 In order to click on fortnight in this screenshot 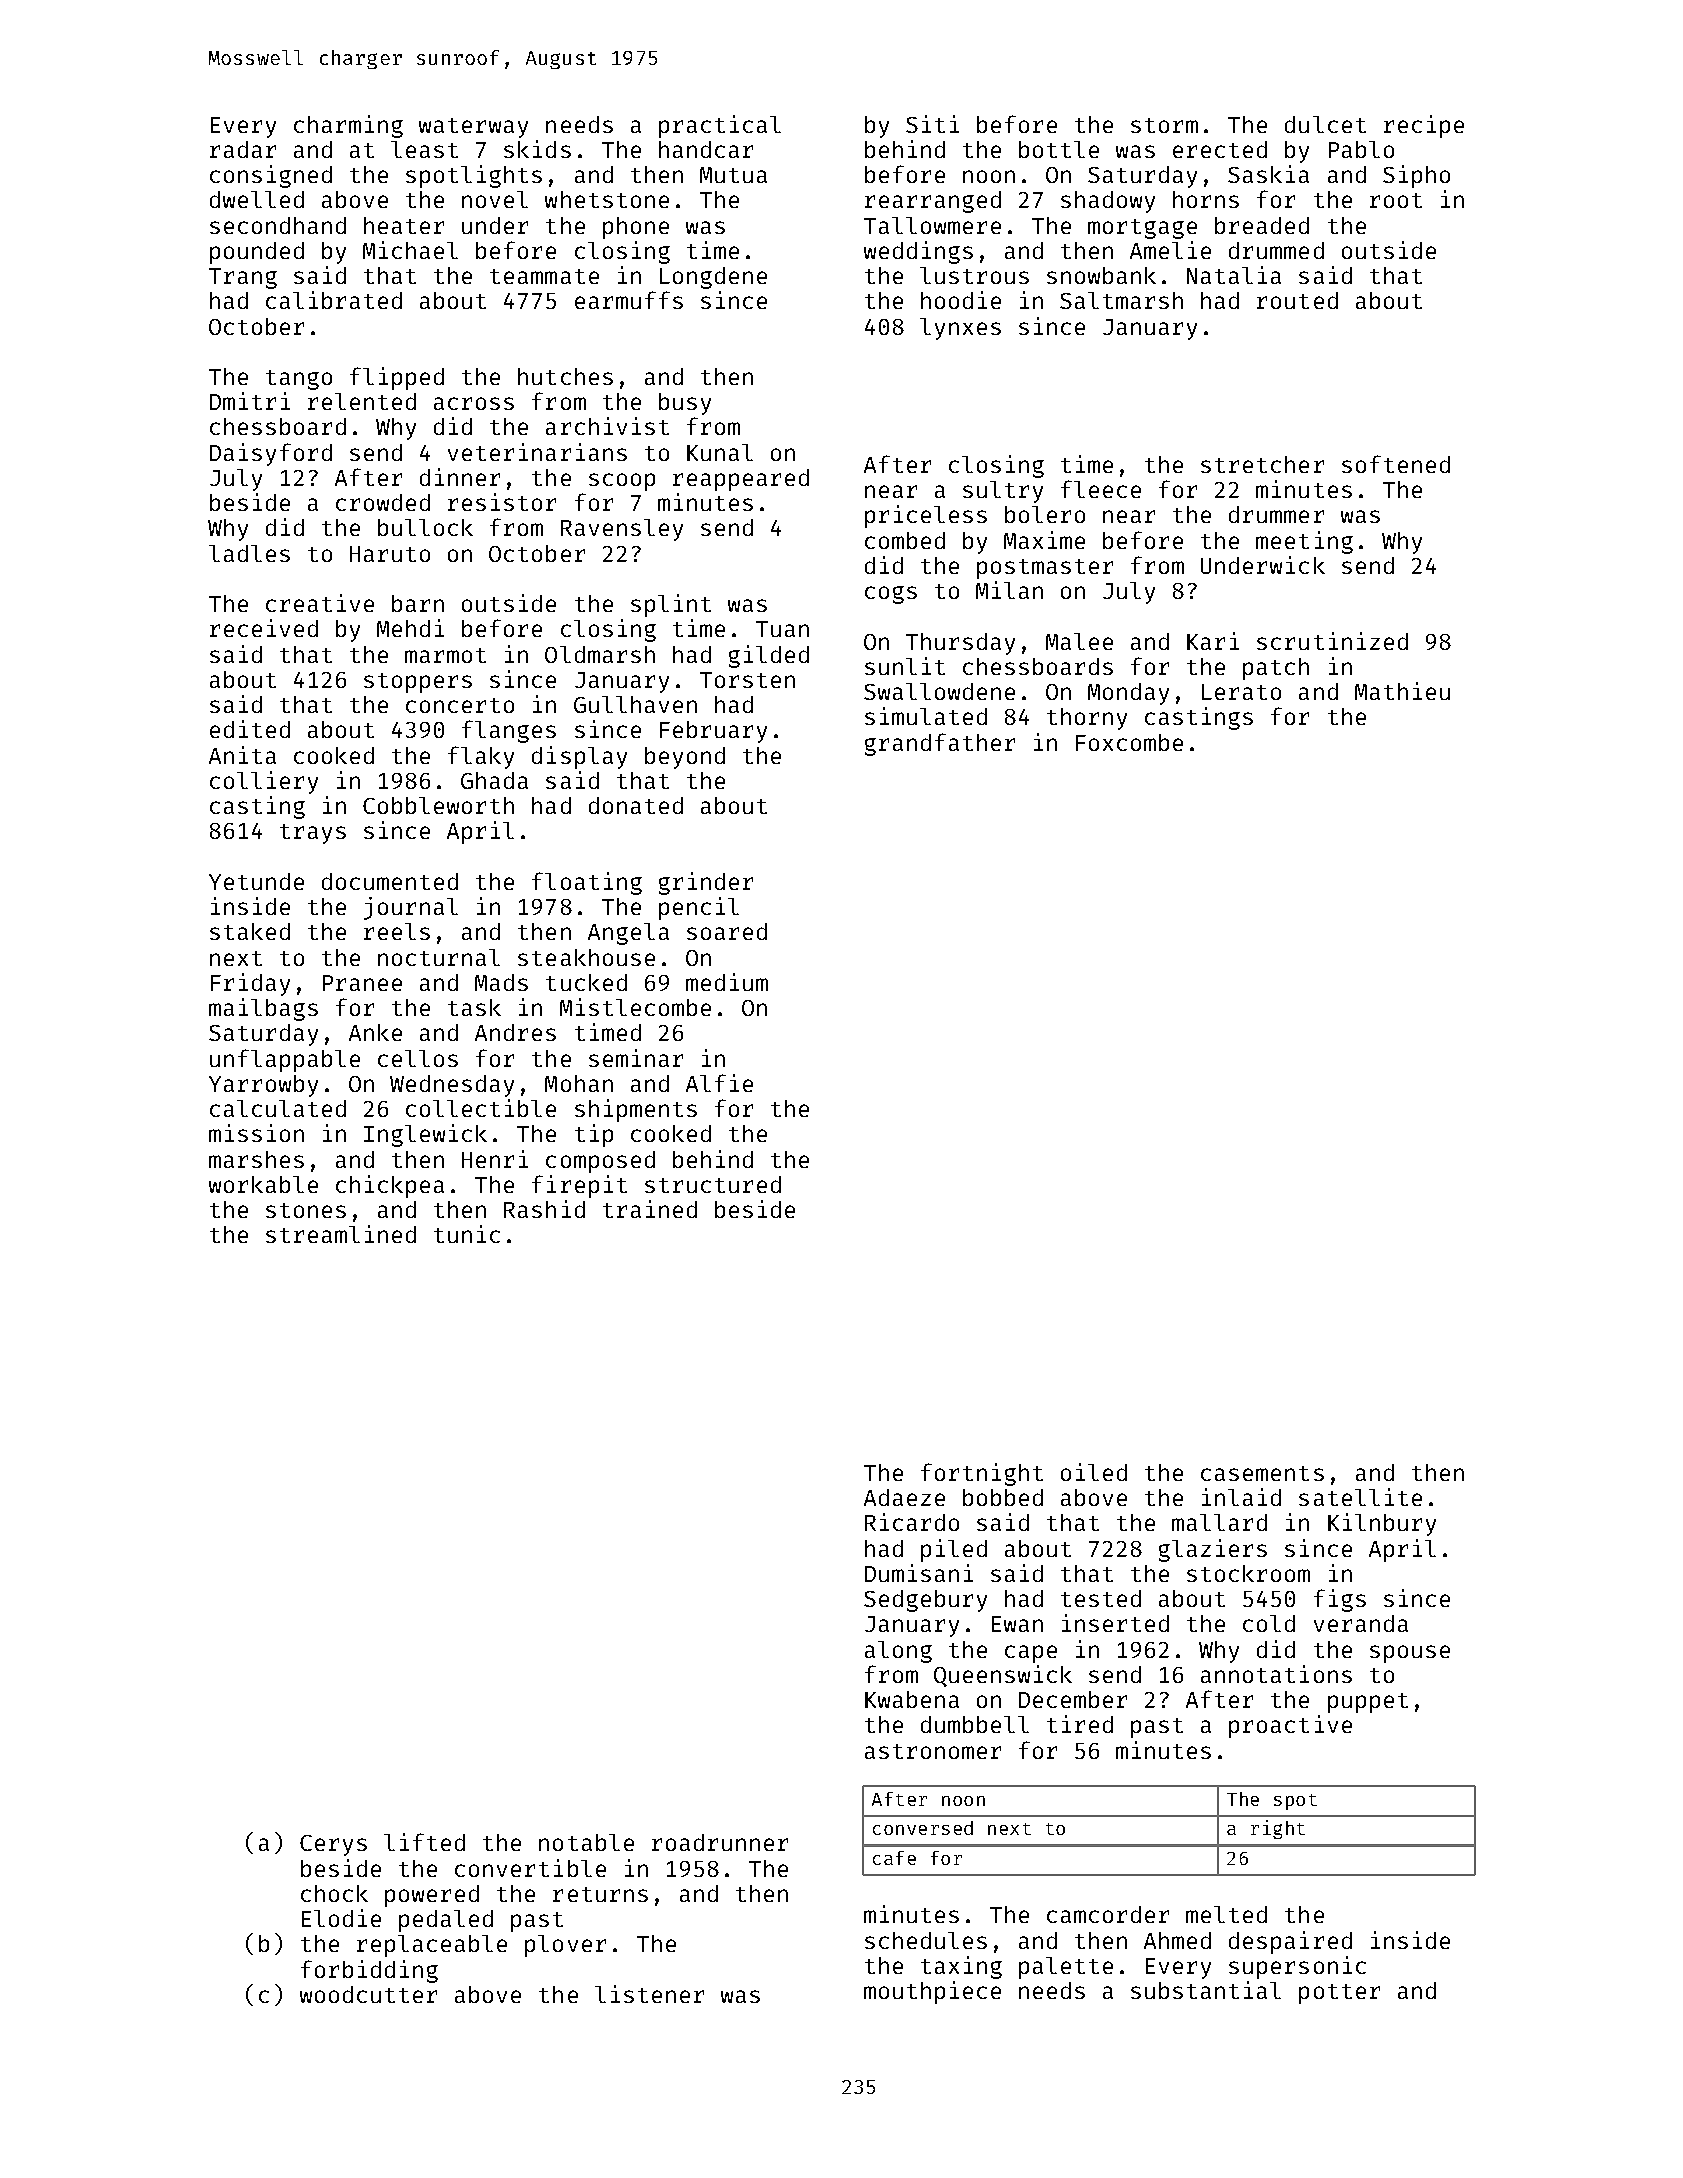, I will do `click(982, 1474)`.
